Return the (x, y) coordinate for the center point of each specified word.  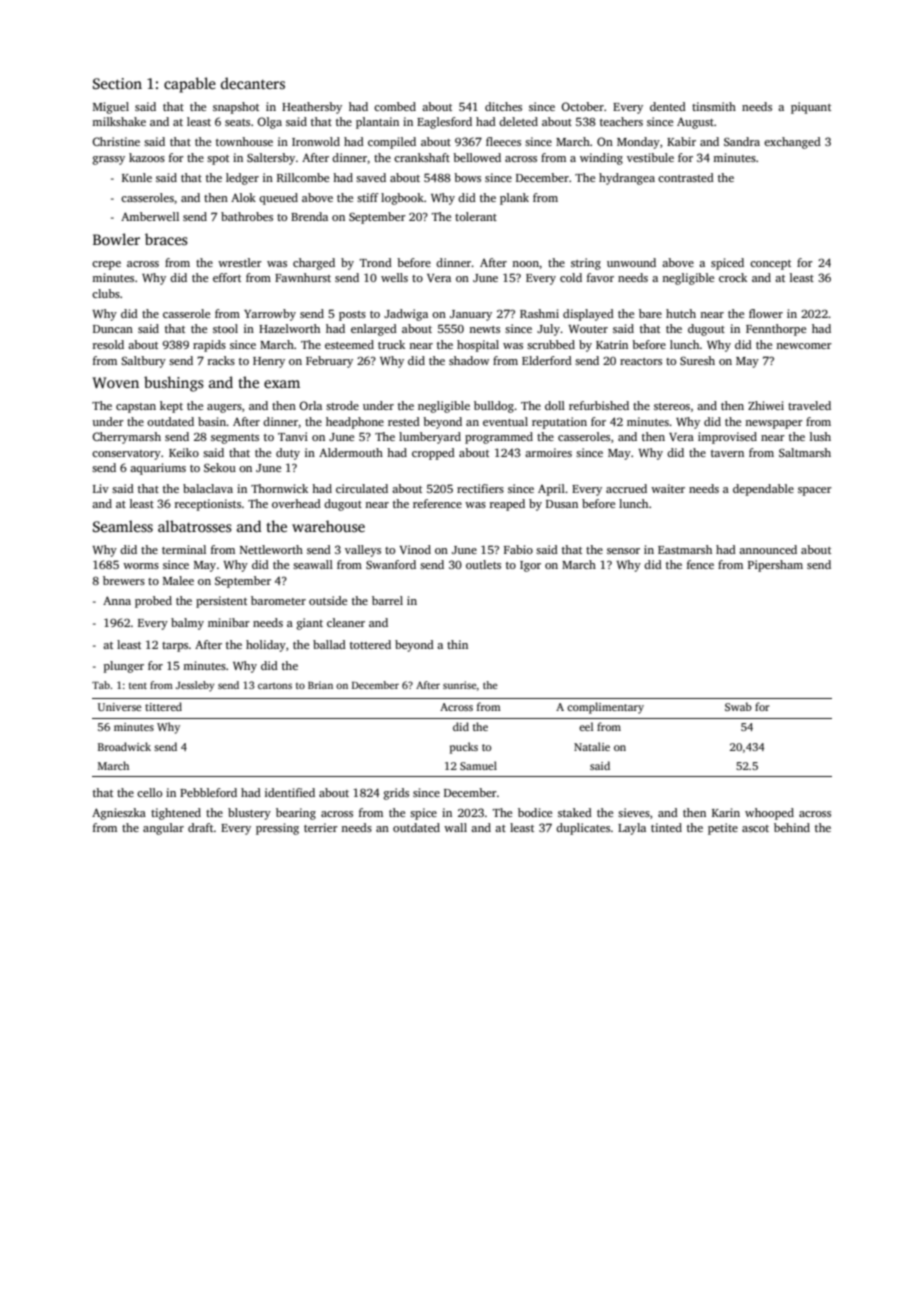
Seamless (123, 526)
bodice (535, 812)
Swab (738, 706)
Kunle (137, 177)
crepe (106, 265)
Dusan (562, 504)
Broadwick (124, 746)
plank (514, 199)
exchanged (792, 143)
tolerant (476, 216)
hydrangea (627, 179)
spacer (815, 491)
